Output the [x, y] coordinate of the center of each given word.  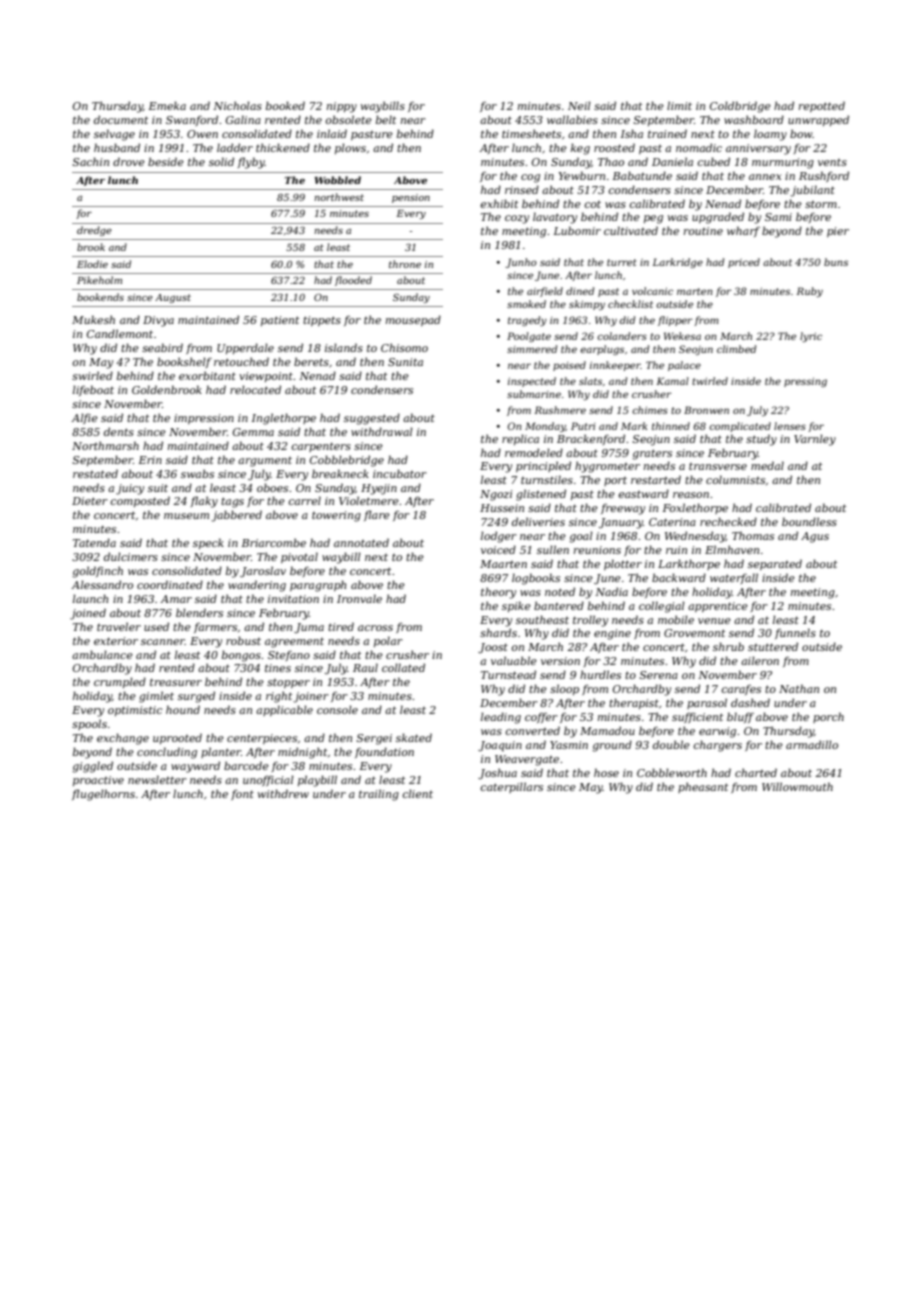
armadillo [812, 744]
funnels [795, 633]
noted [560, 591]
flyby [251, 163]
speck [208, 543]
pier [838, 232]
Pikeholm [99, 280]
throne [405, 264]
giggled [92, 767]
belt [386, 119]
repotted [822, 106]
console [337, 709]
